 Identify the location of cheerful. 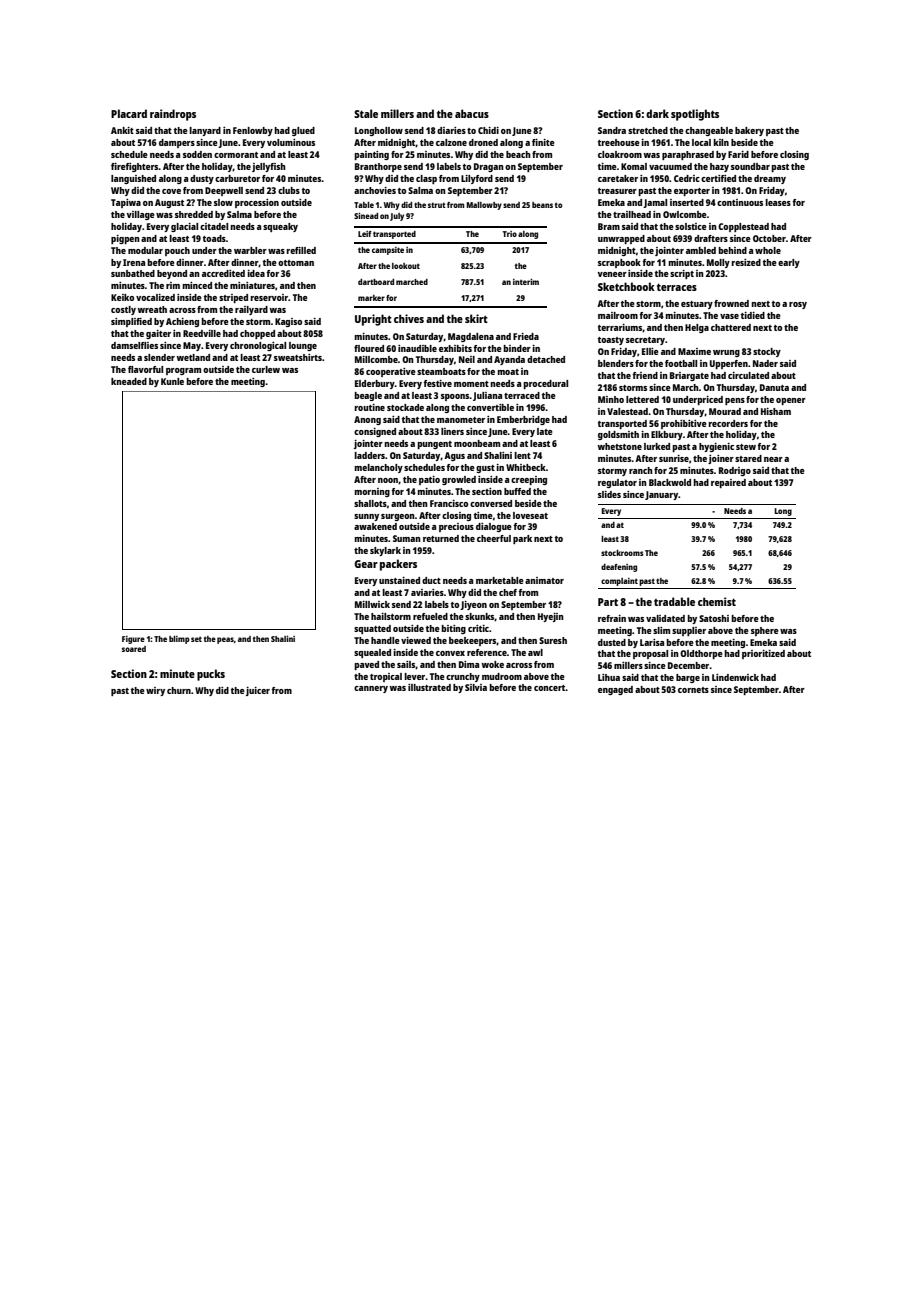
(494, 538).
